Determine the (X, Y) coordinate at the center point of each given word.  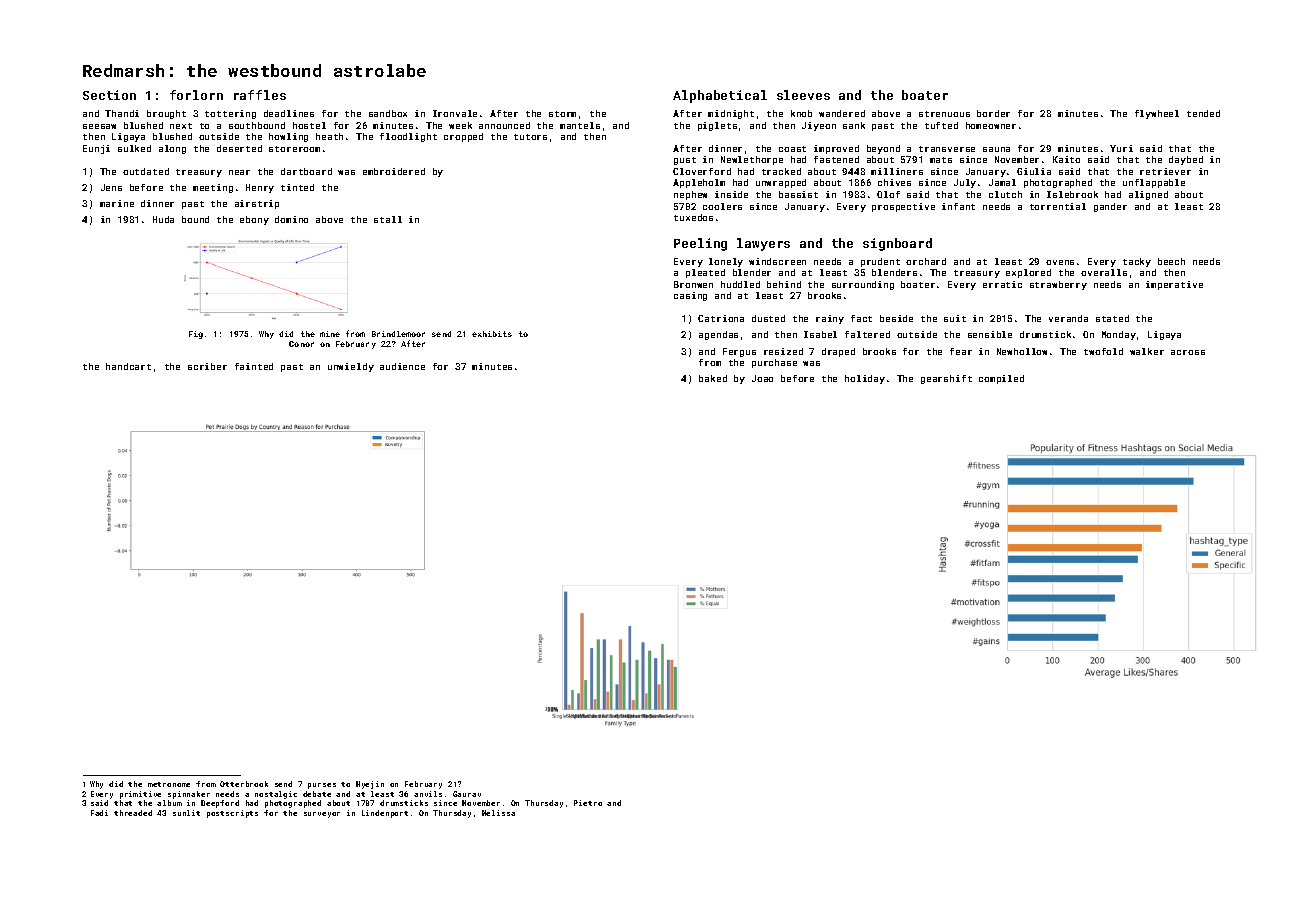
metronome (169, 784)
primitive (140, 795)
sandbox (388, 113)
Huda (163, 219)
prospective (903, 207)
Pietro (588, 803)
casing (690, 296)
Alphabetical (720, 96)
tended (1203, 113)
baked (713, 378)
